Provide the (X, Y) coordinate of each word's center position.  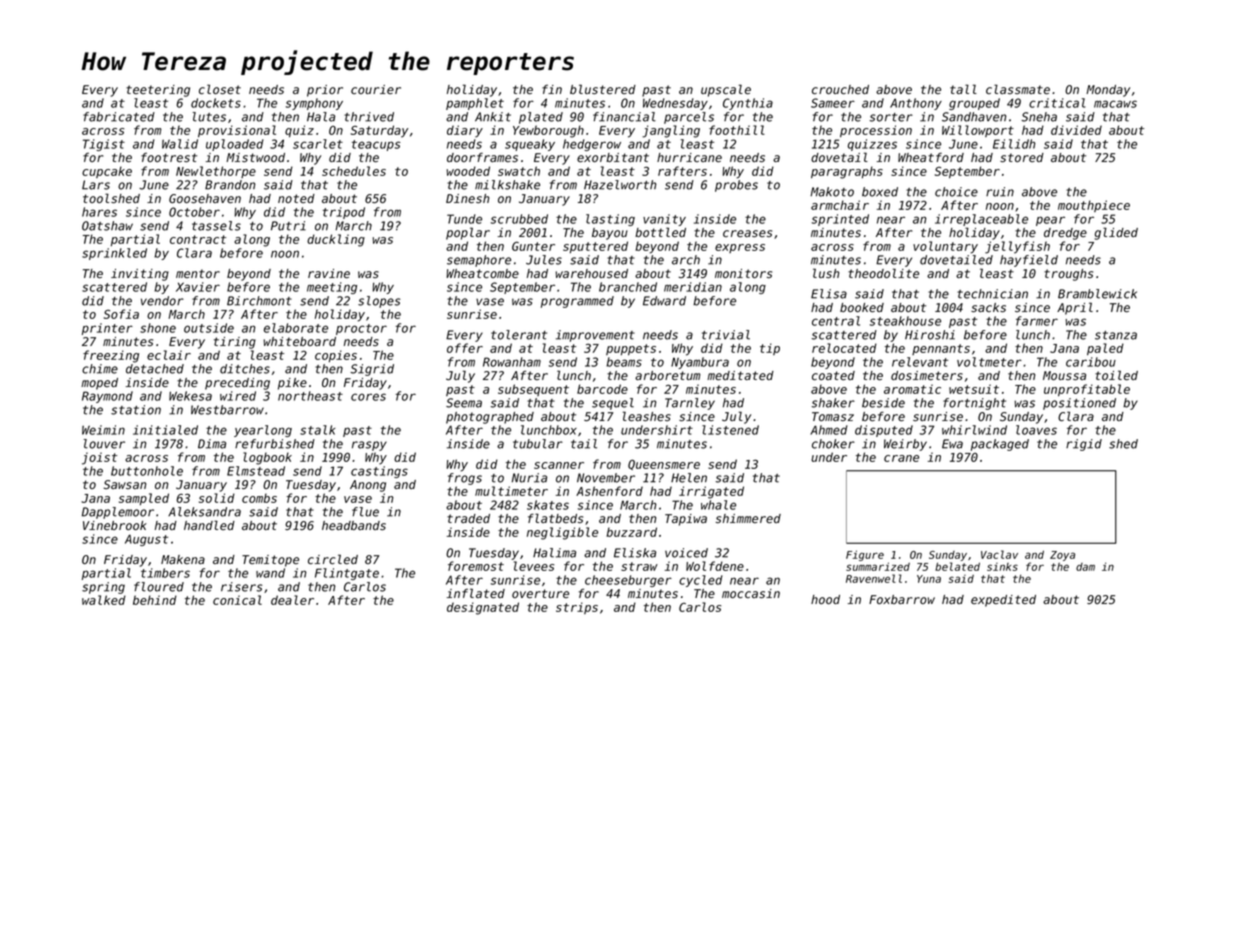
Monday (1108, 91)
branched (628, 287)
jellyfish (1017, 247)
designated (483, 608)
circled (333, 559)
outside (209, 328)
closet (220, 89)
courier (376, 89)
